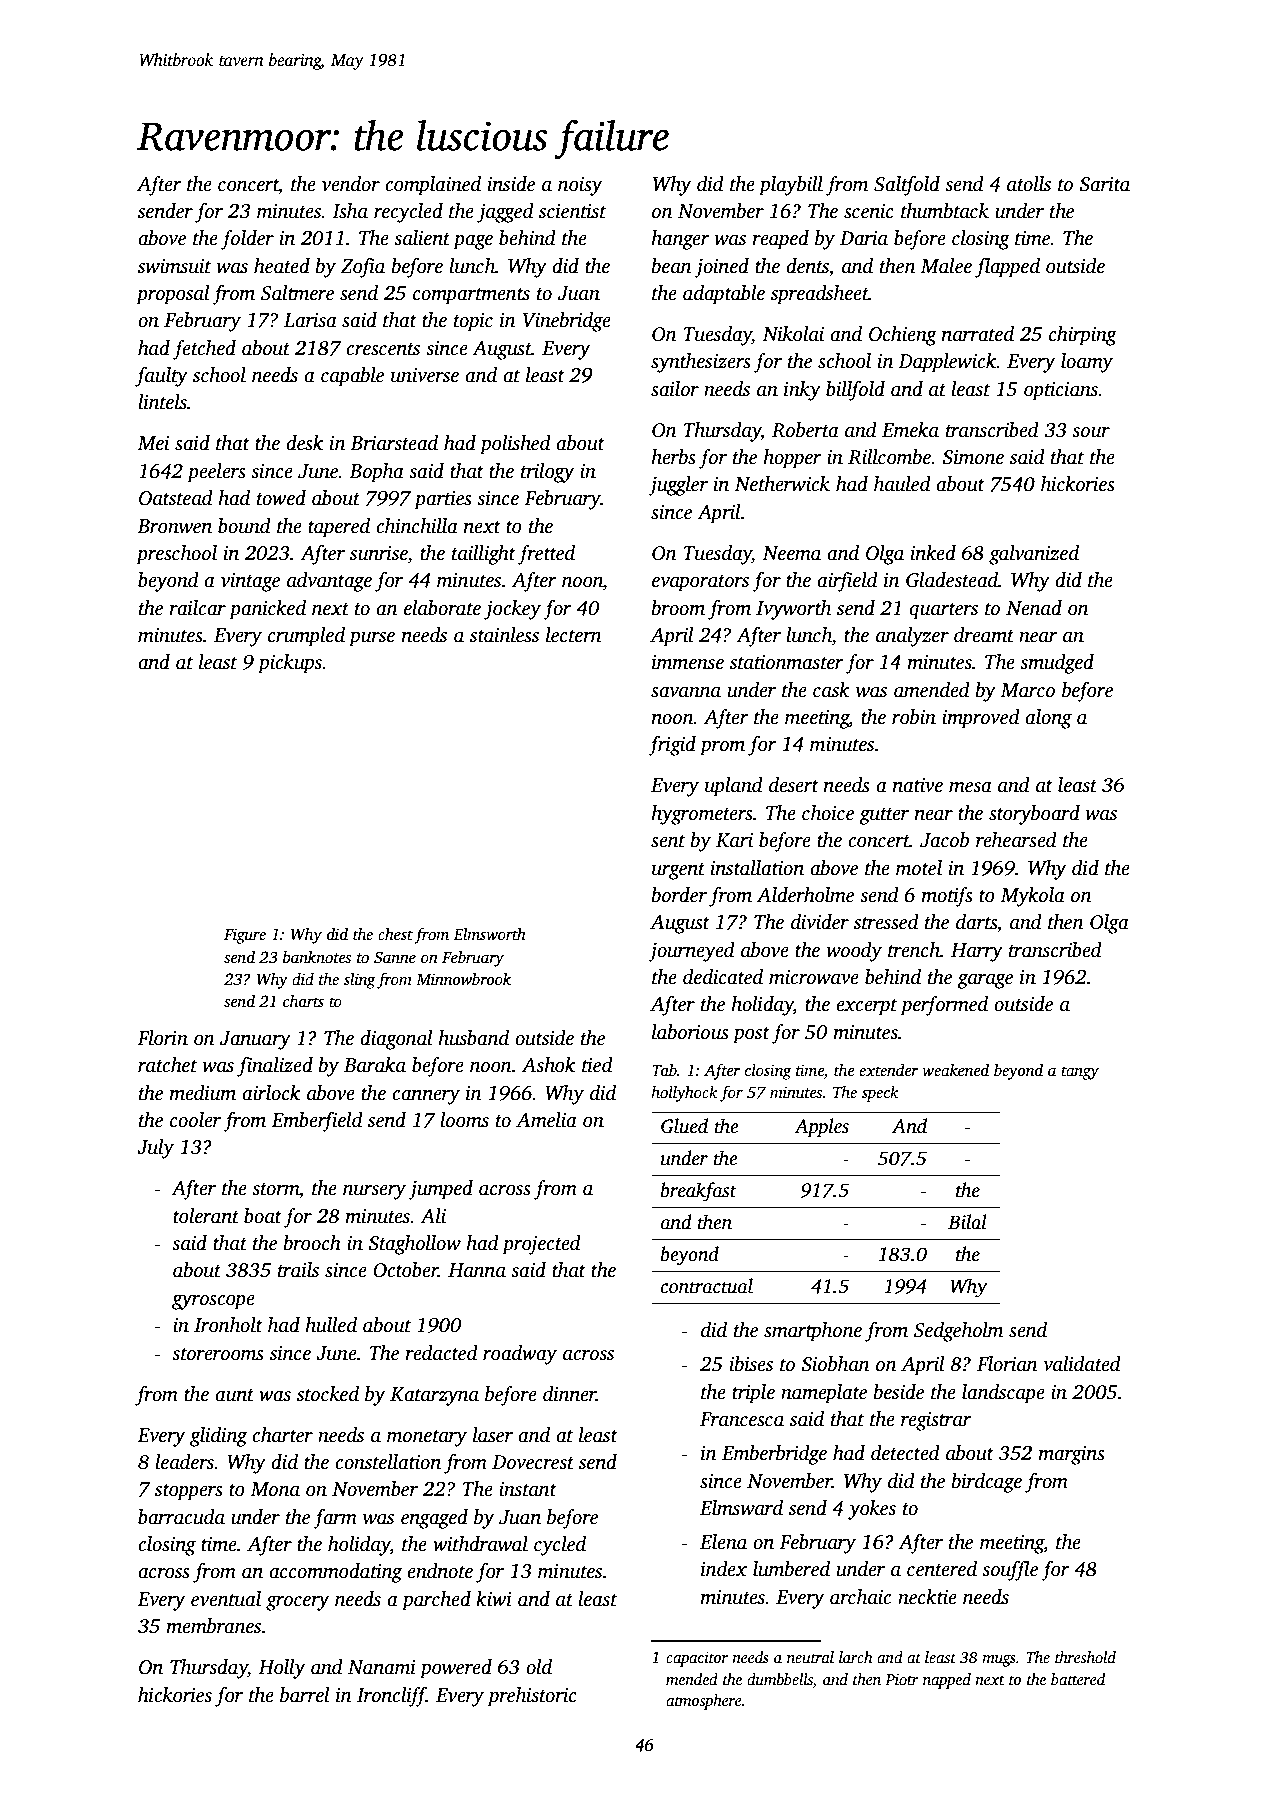 This screenshot has width=1270, height=1796. Describe the element at coordinates (580, 186) in the screenshot. I see `noisy` at that location.
